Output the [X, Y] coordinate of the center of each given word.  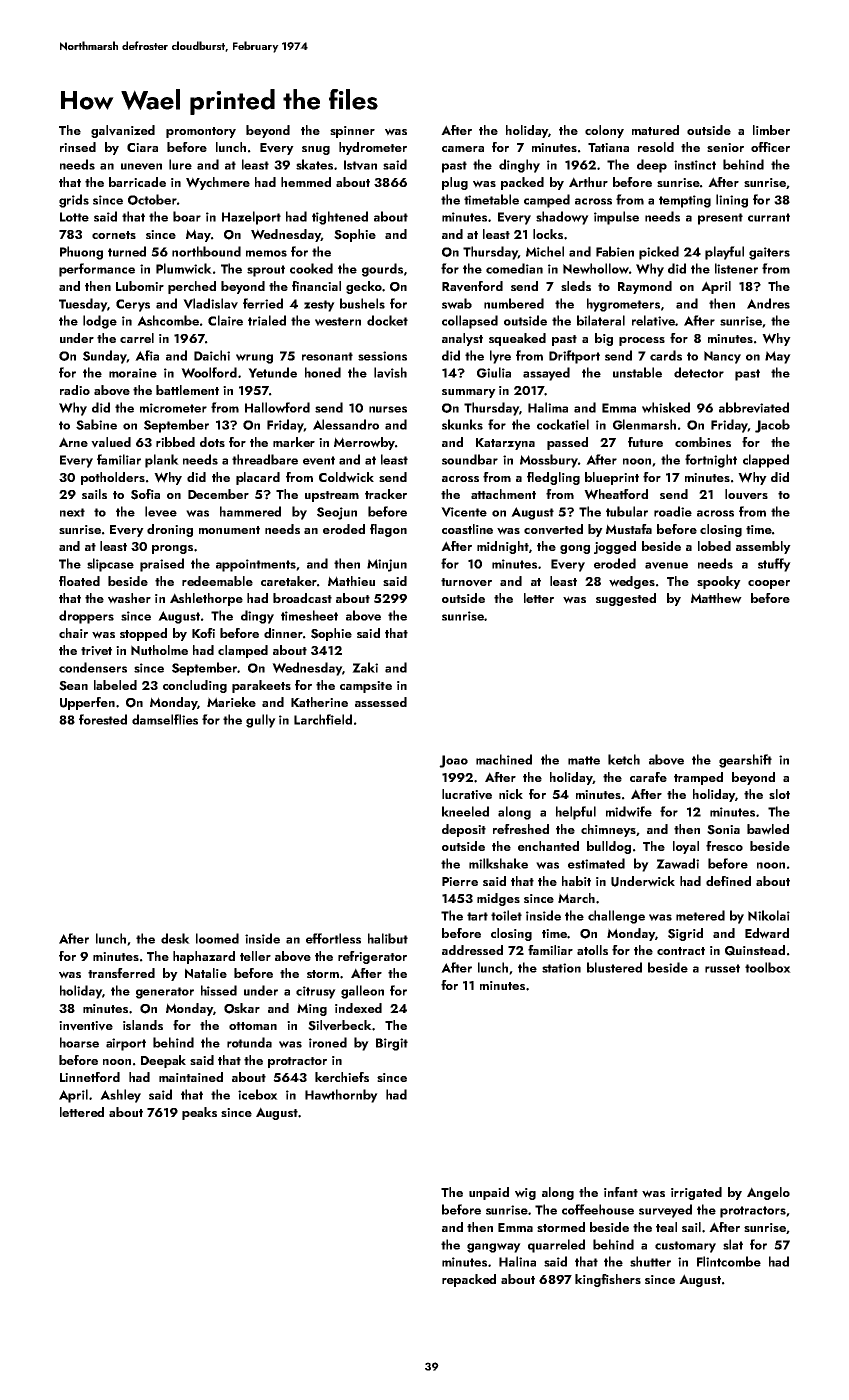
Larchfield [323, 719]
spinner [352, 132]
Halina [517, 1261]
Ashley [120, 1096]
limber [771, 130]
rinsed [78, 147]
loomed [217, 938]
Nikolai [769, 915]
